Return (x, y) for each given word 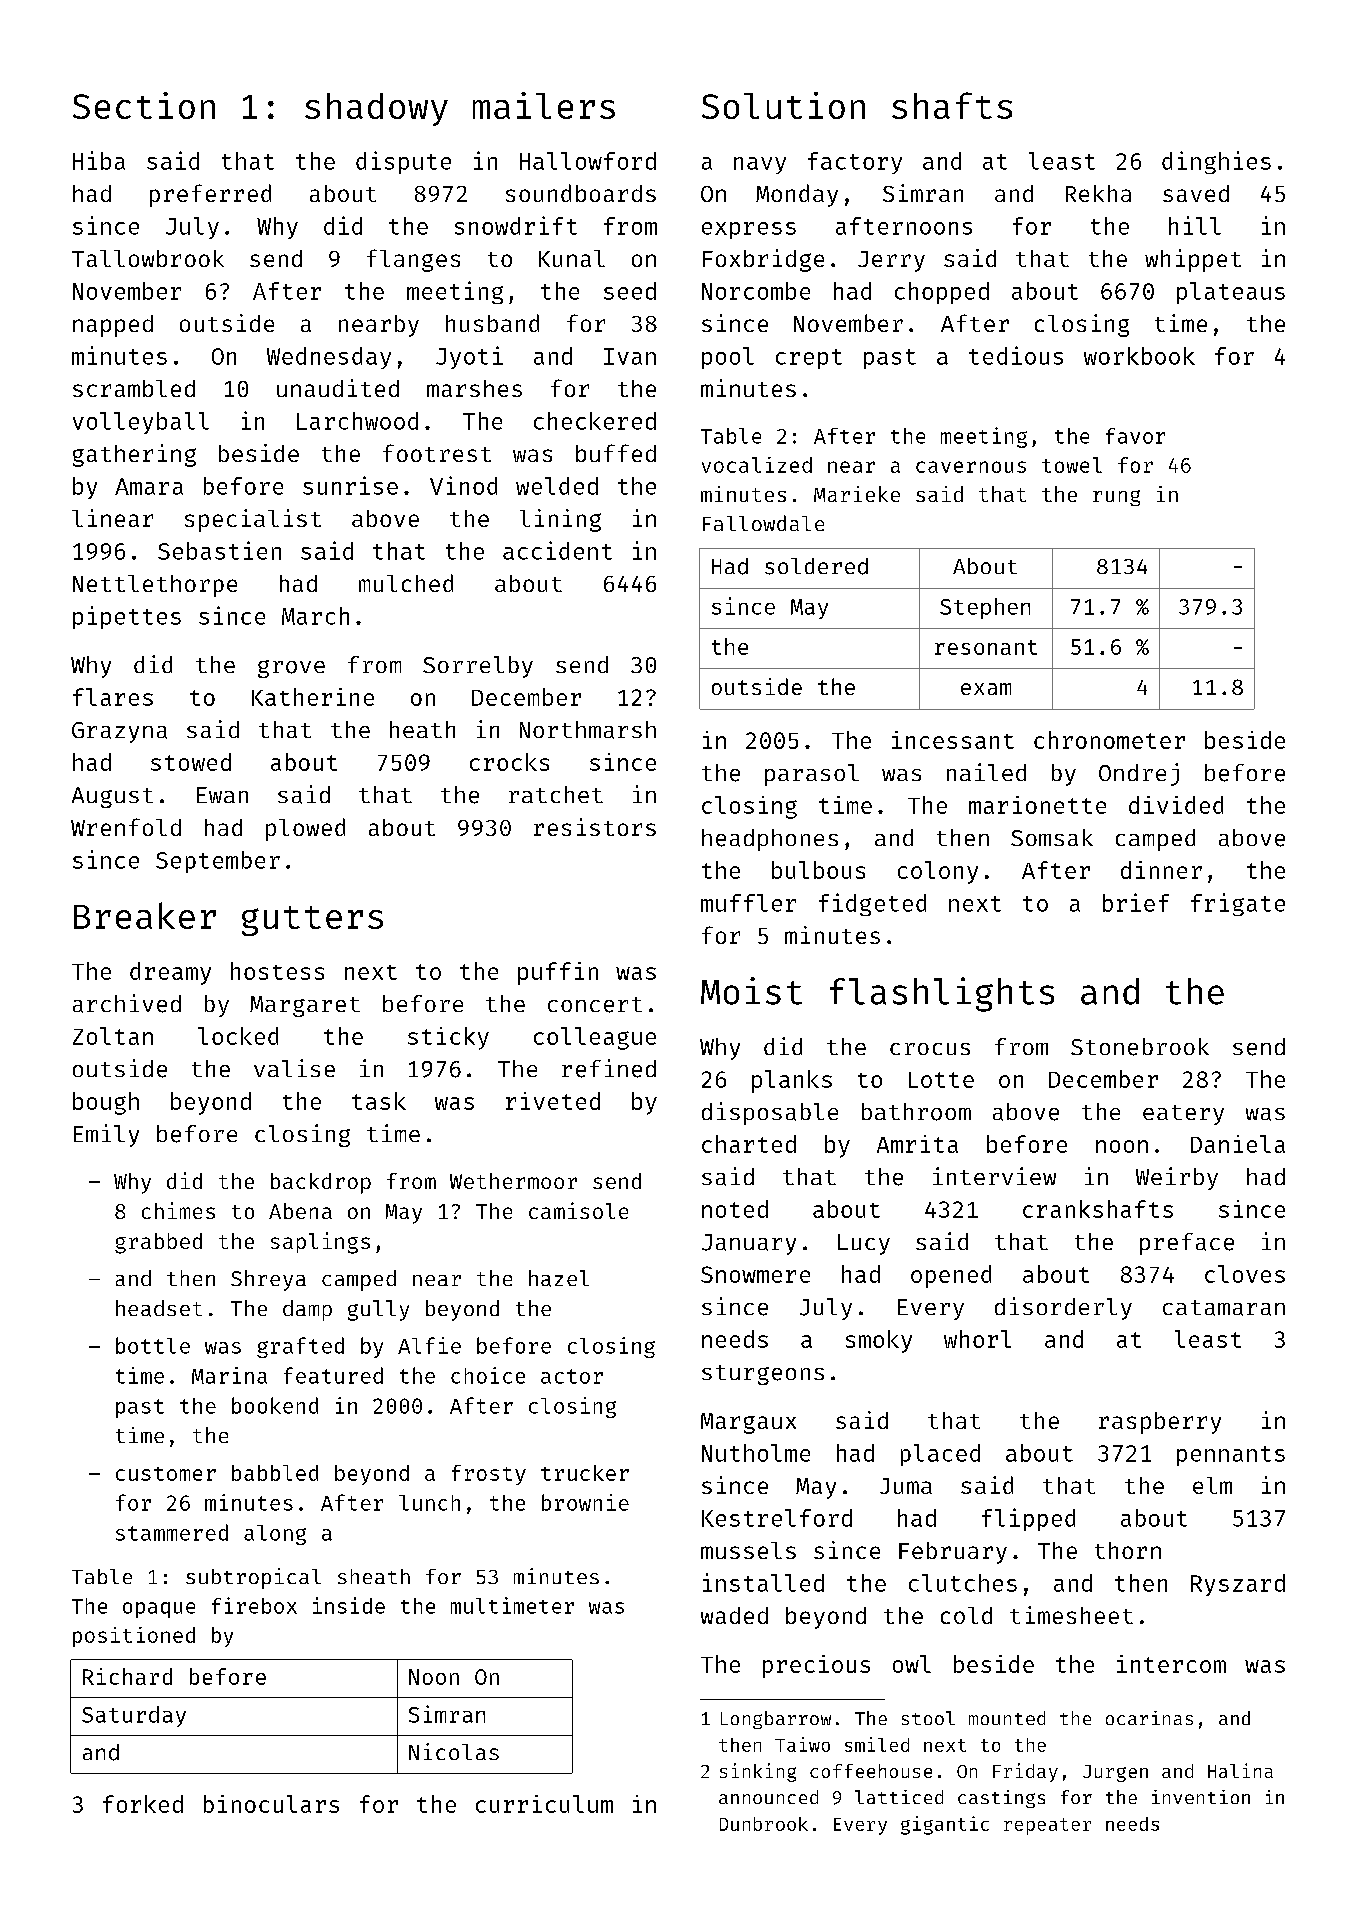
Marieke (857, 494)
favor (1135, 436)
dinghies (1216, 162)
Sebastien (219, 550)
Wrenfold (126, 827)
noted (735, 1209)
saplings (320, 1243)
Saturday (134, 1716)
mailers (544, 105)
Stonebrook (1140, 1047)
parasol (812, 775)
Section (144, 105)
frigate (1238, 904)
